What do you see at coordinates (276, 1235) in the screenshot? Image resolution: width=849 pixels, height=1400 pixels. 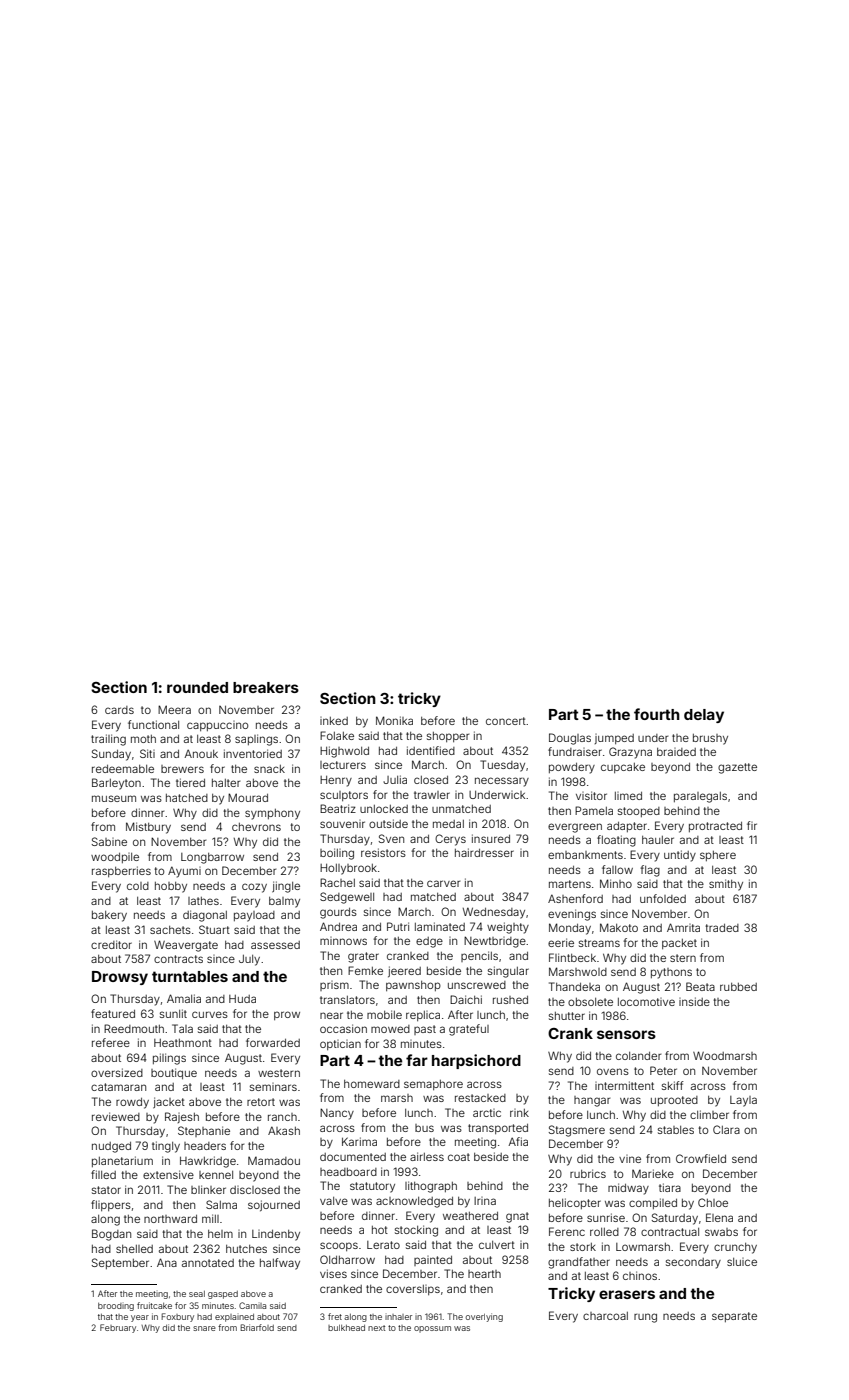 I see `Lindenby` at bounding box center [276, 1235].
